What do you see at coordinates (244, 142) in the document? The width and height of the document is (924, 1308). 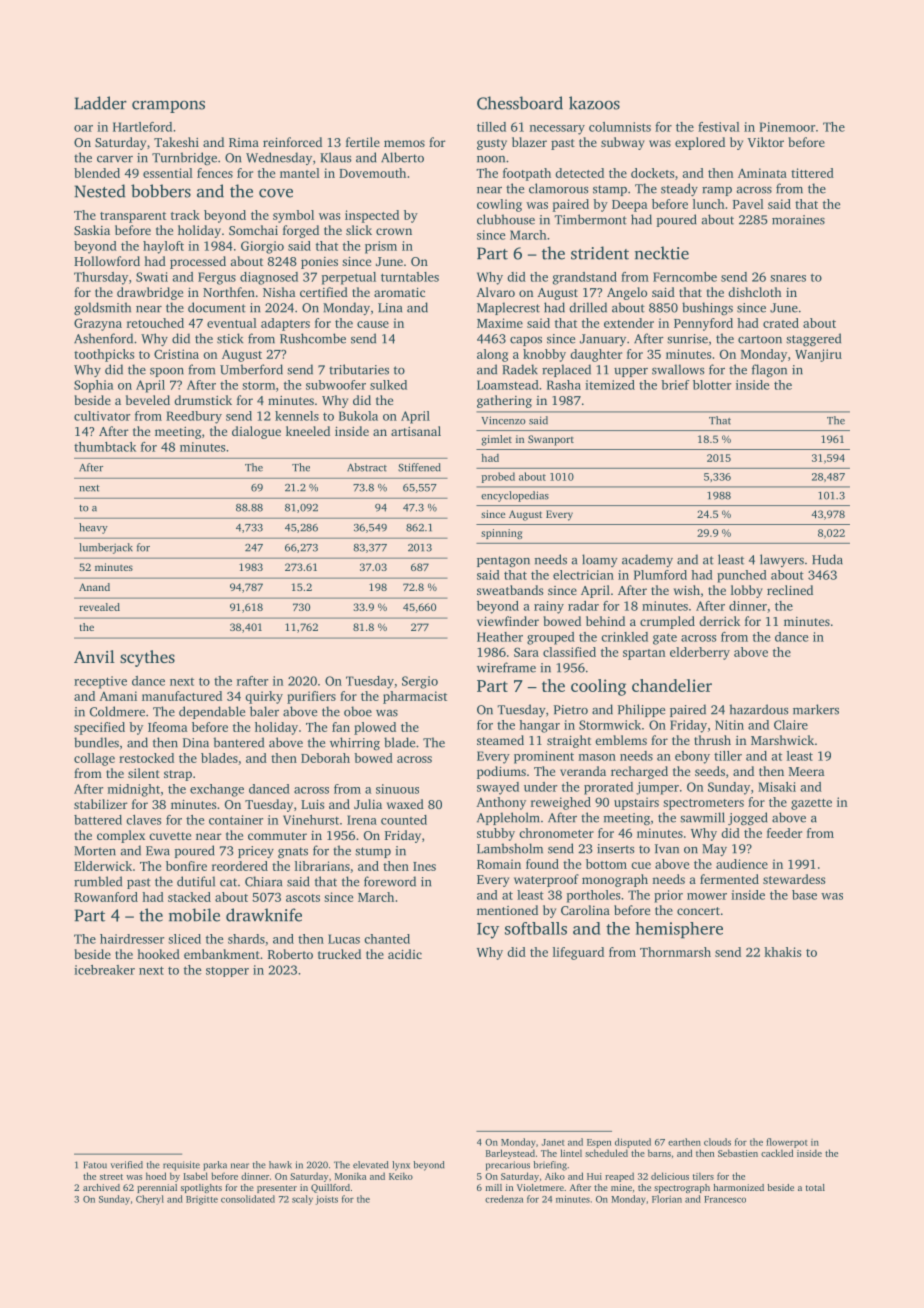 I see `Rima` at bounding box center [244, 142].
